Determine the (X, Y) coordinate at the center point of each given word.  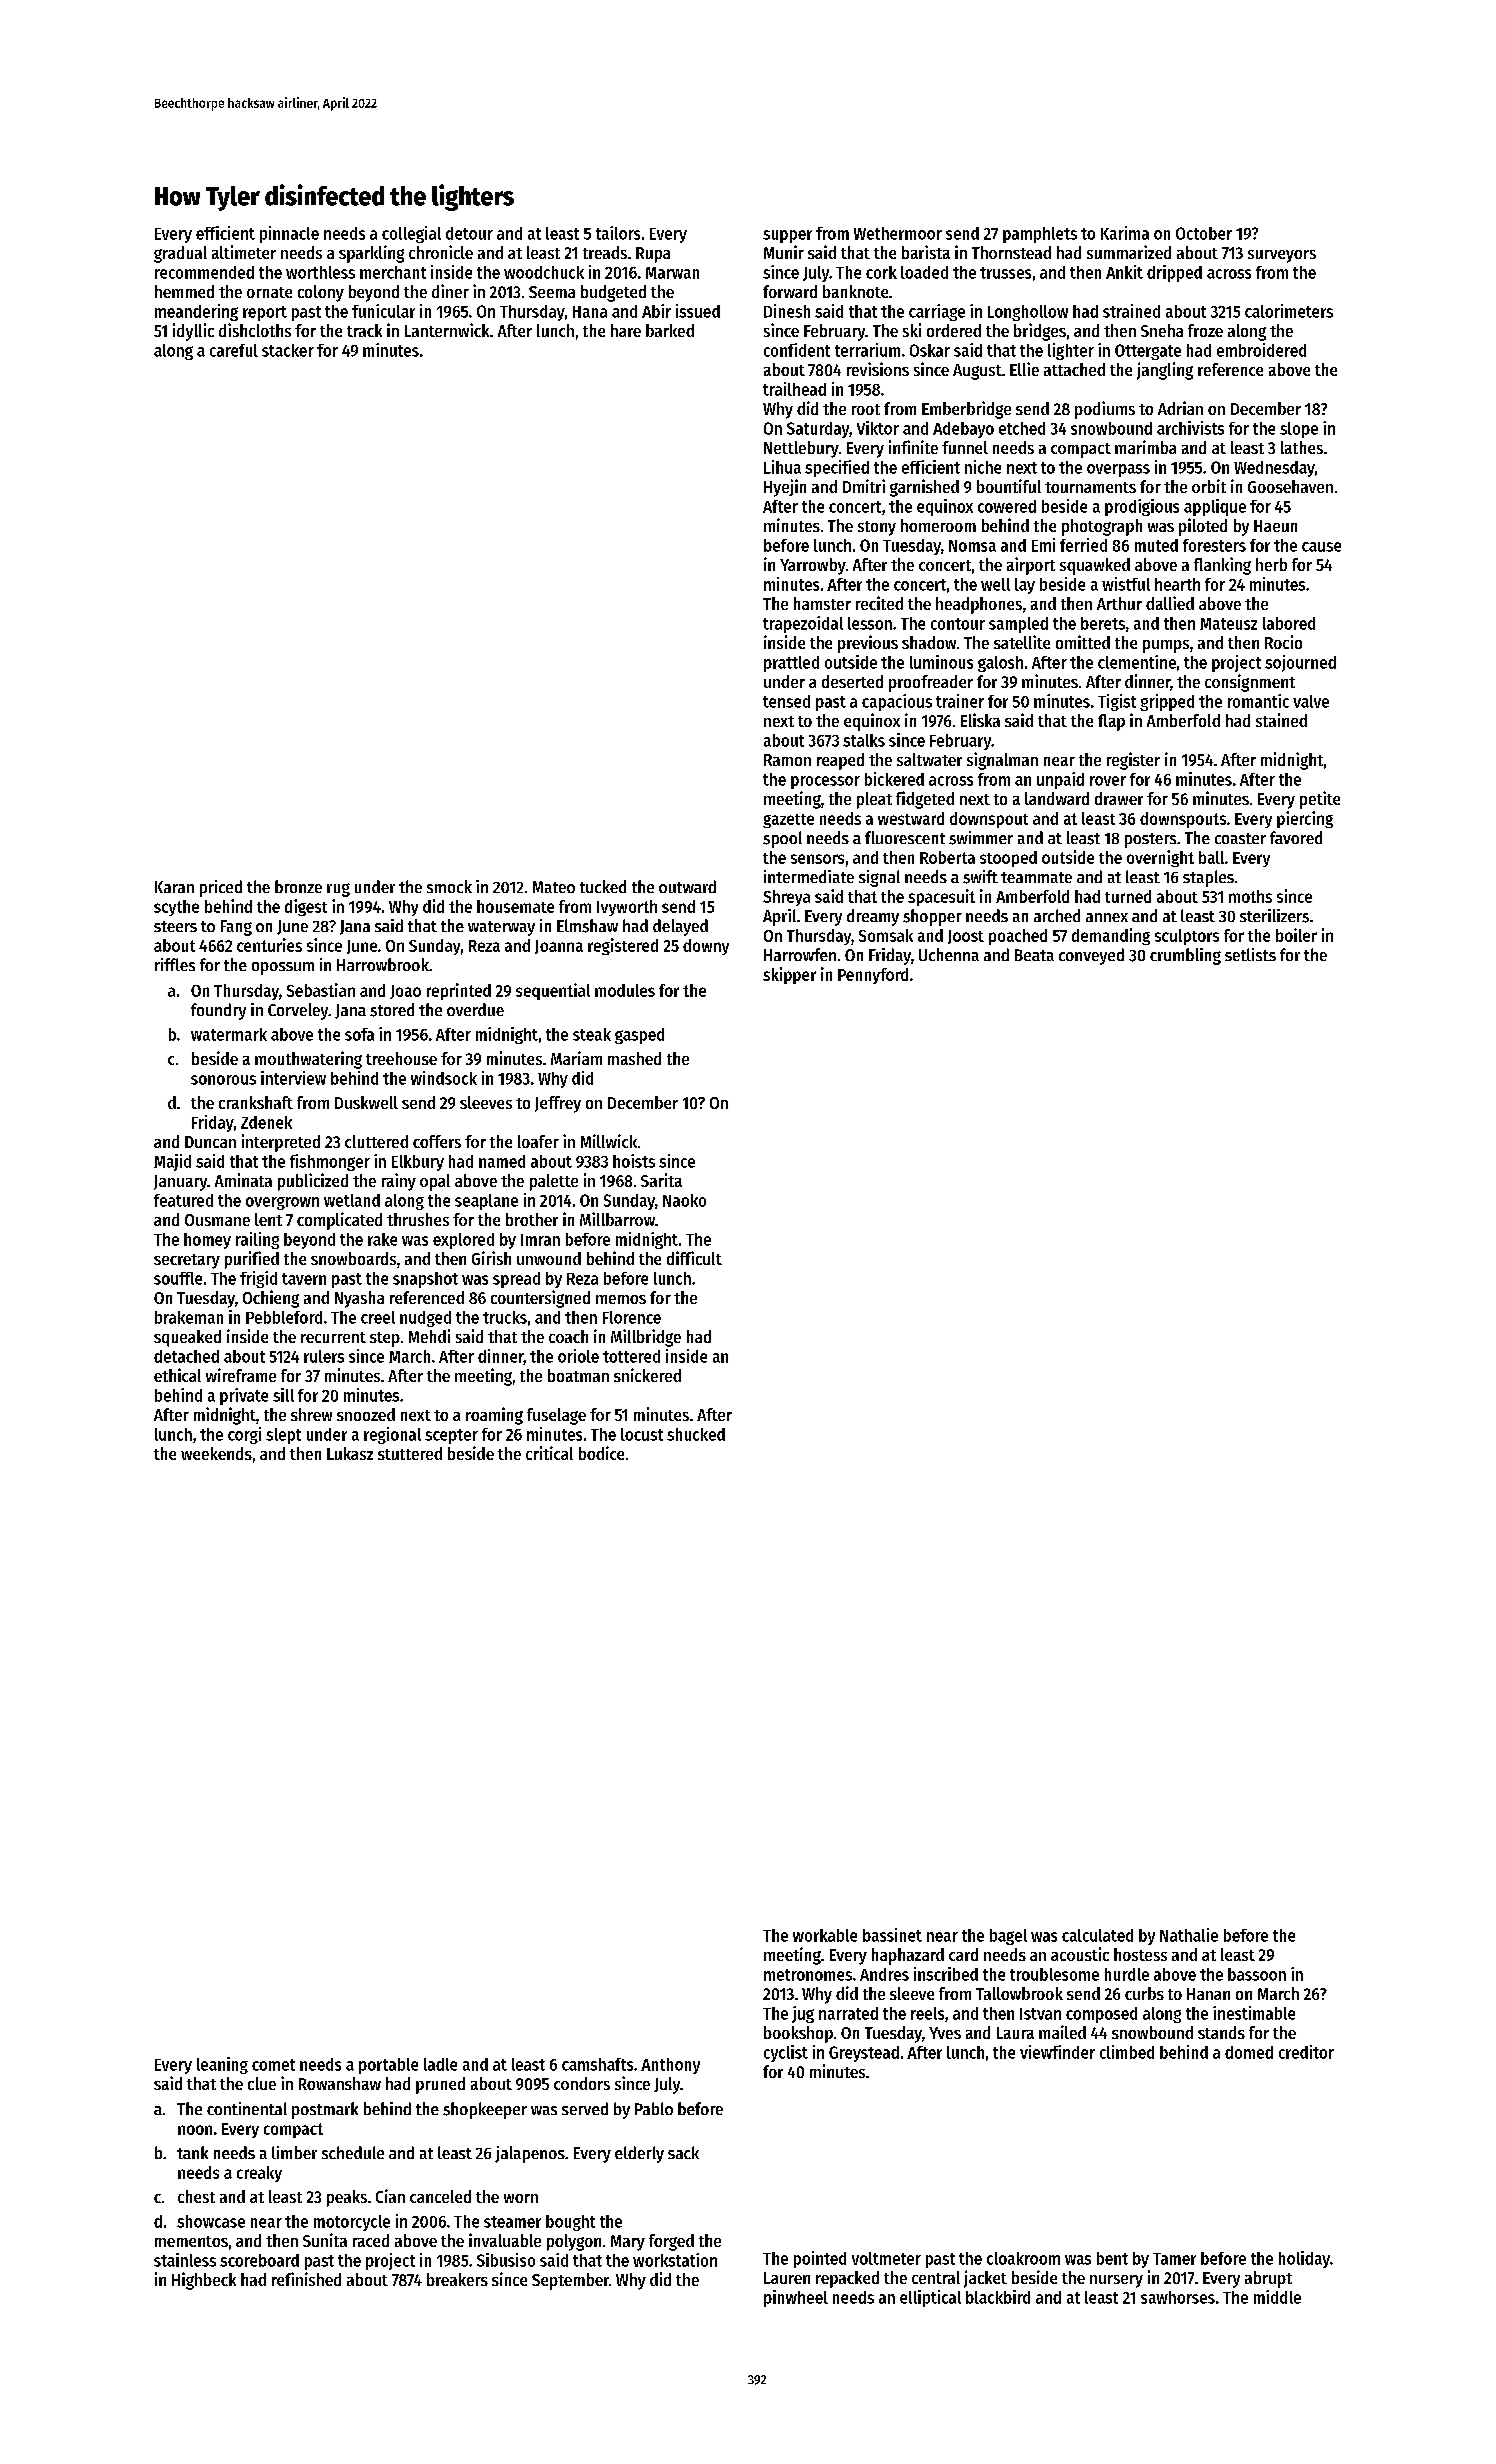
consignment (1250, 683)
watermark (229, 1034)
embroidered (1261, 350)
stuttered (410, 1453)
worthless (320, 272)
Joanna (559, 947)
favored (1296, 837)
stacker (288, 350)
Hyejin (785, 488)
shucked (696, 1434)
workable (825, 1935)
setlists (1250, 954)
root (866, 409)
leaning (222, 2065)
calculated (1097, 1935)
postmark (325, 2110)
